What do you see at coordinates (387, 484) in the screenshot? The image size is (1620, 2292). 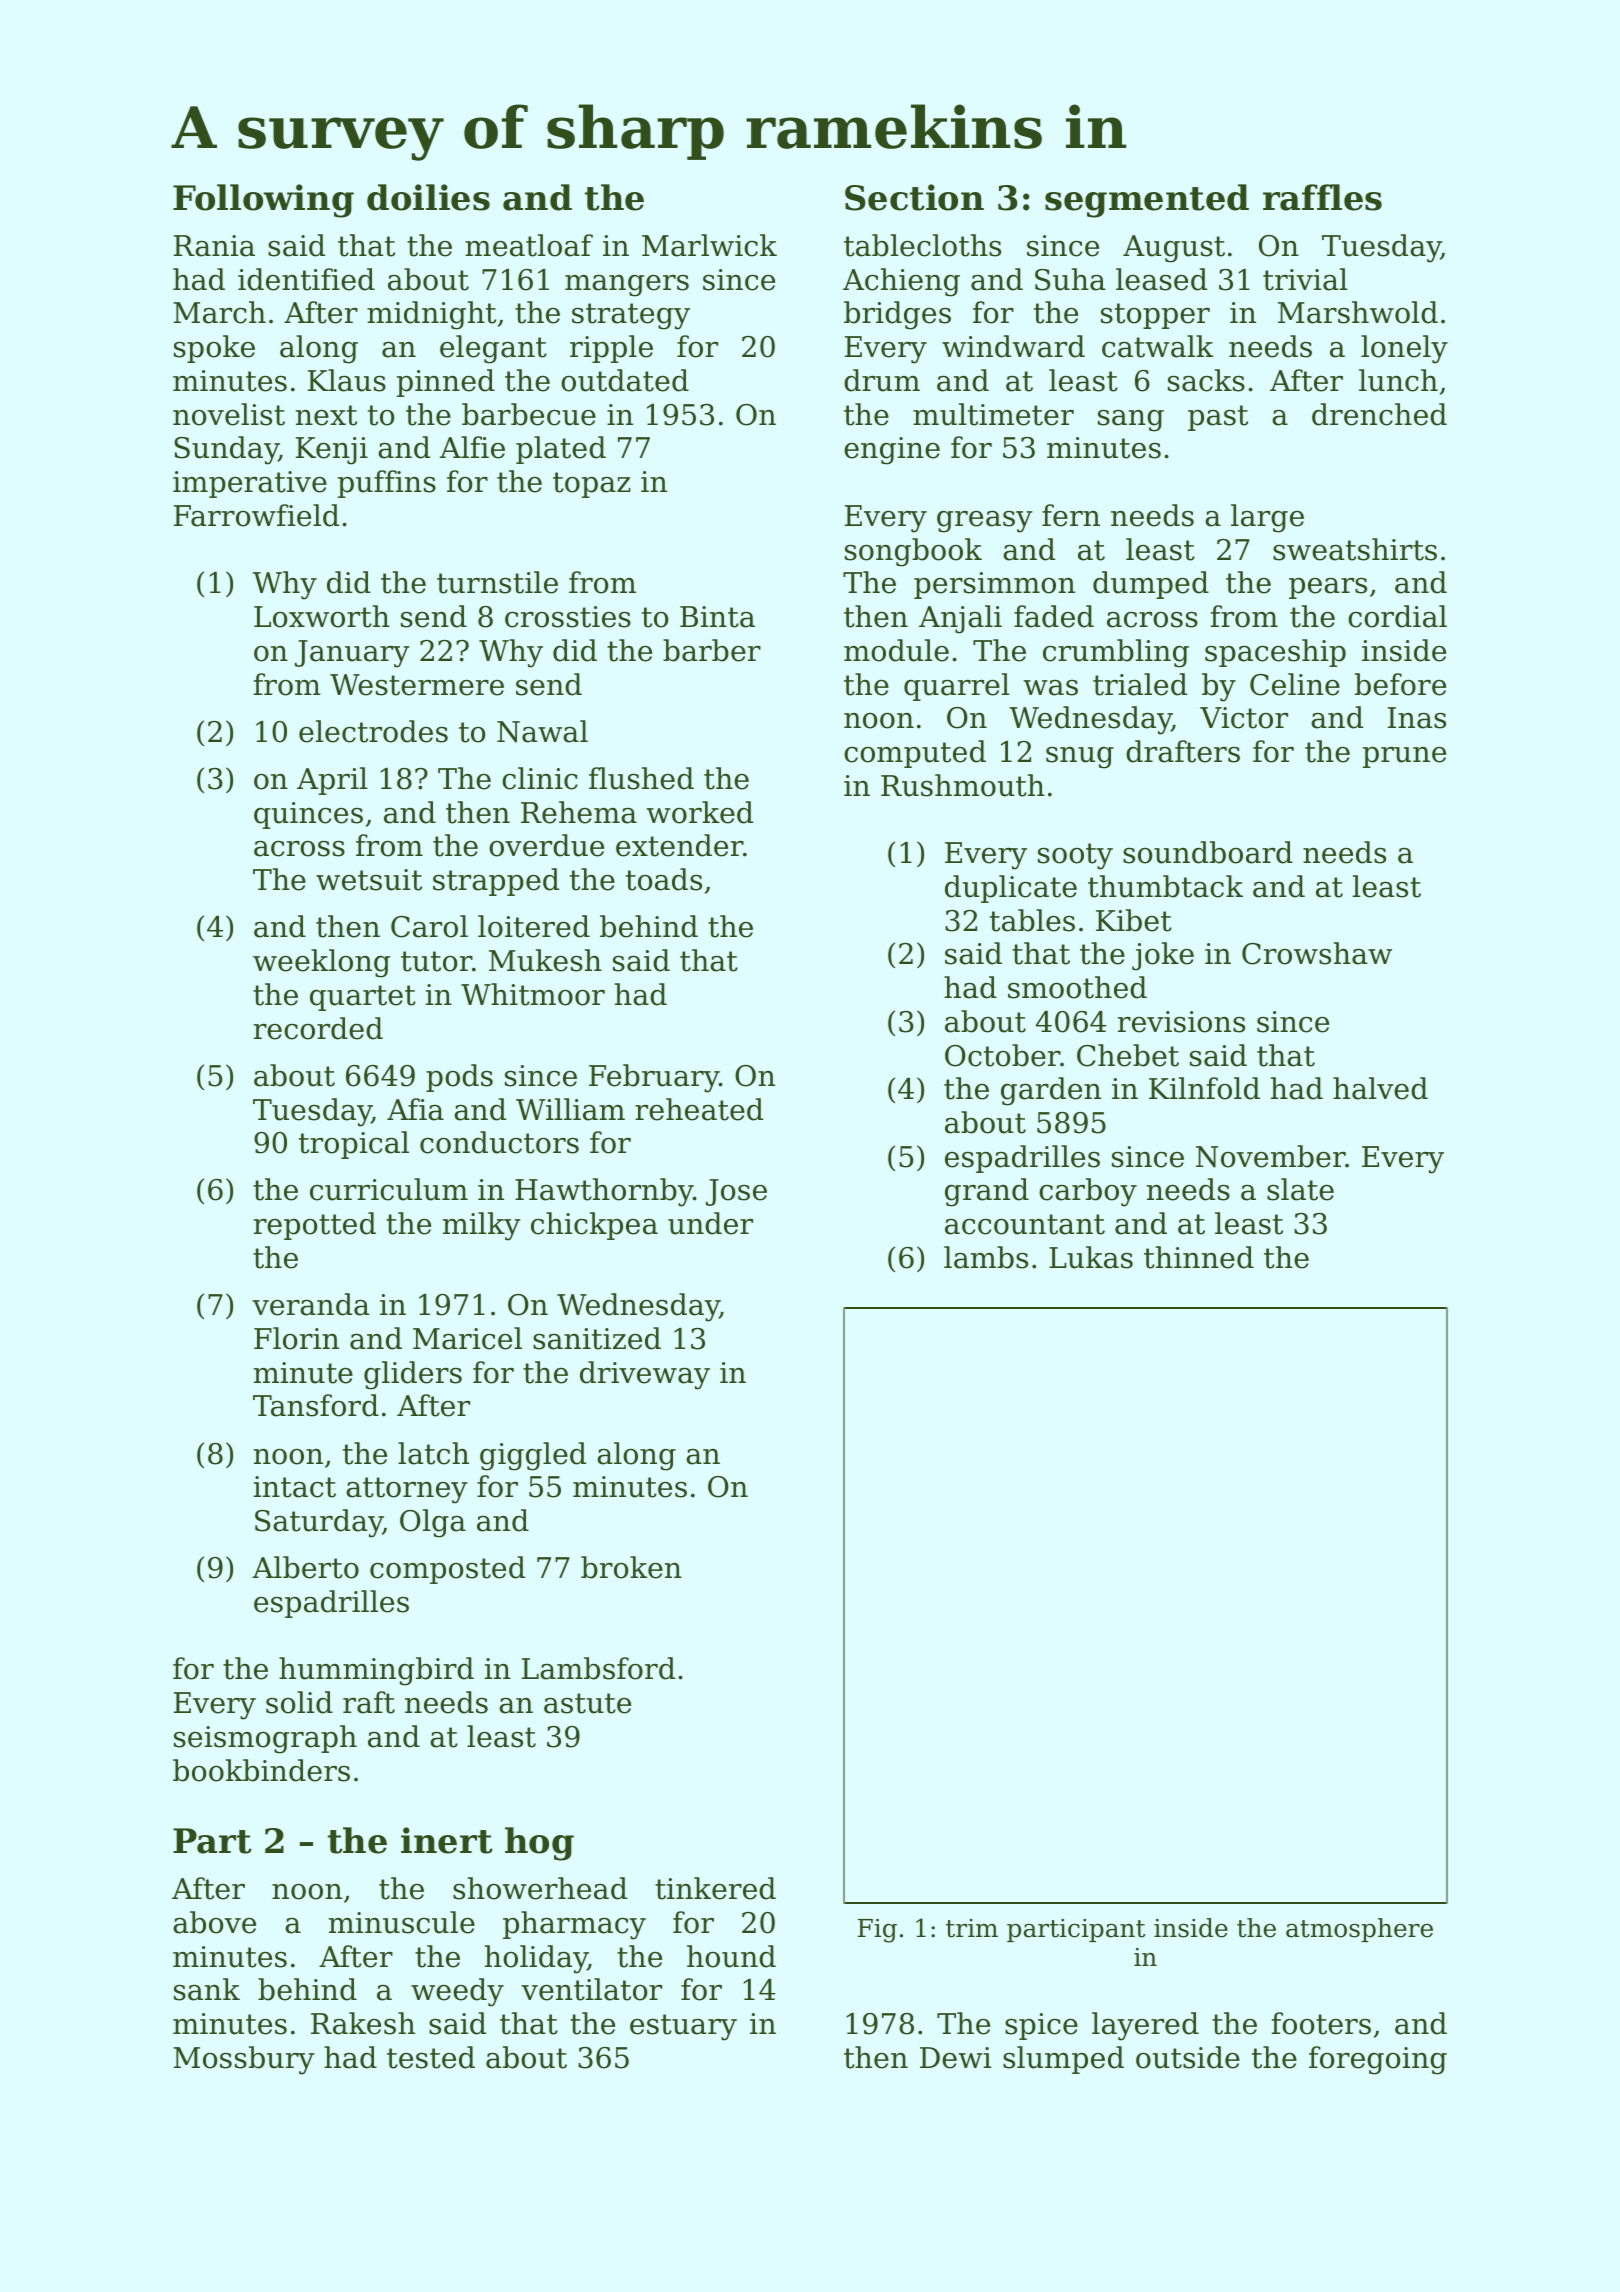 I see `puffins` at bounding box center [387, 484].
